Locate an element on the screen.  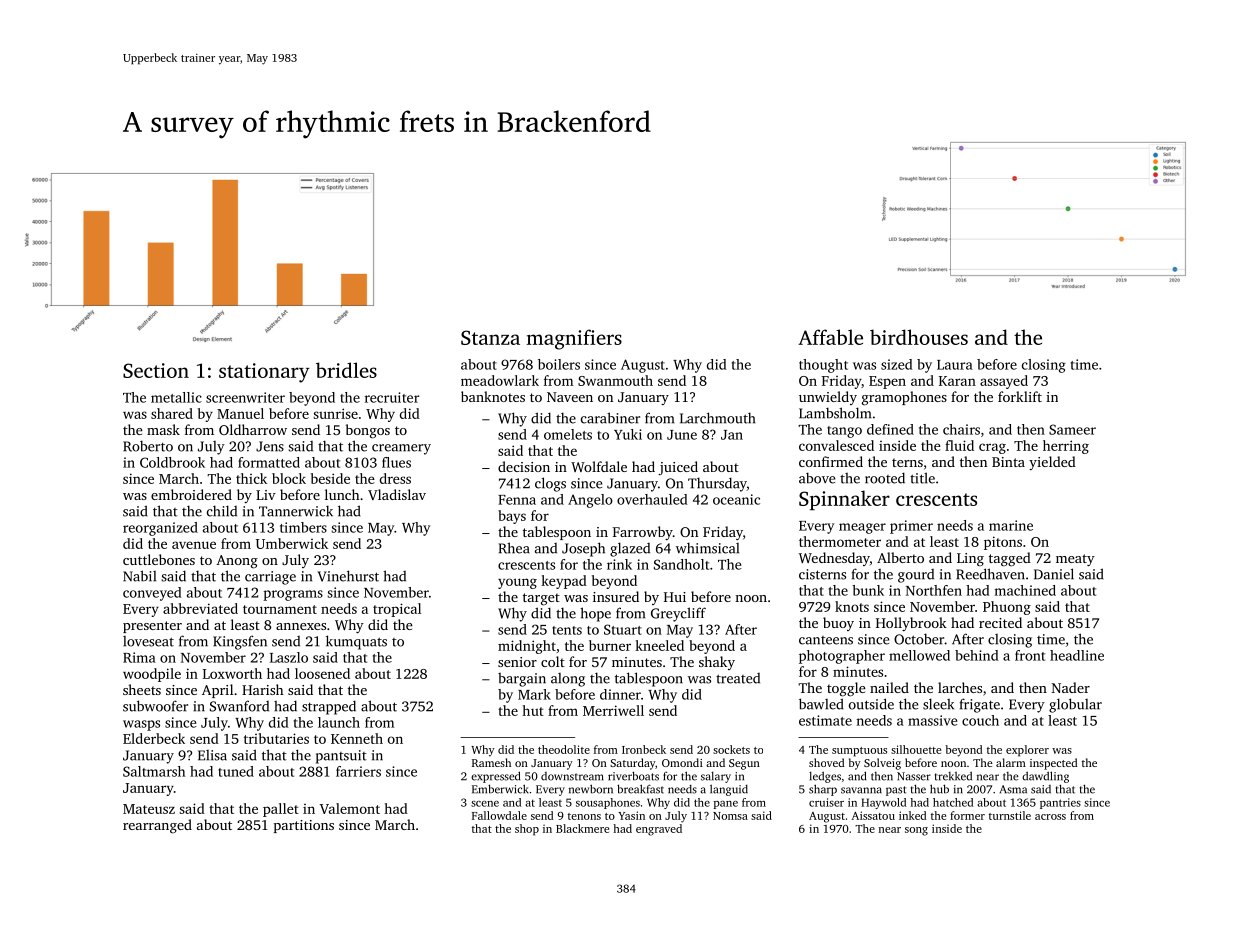
rearranged is located at coordinates (157, 826).
